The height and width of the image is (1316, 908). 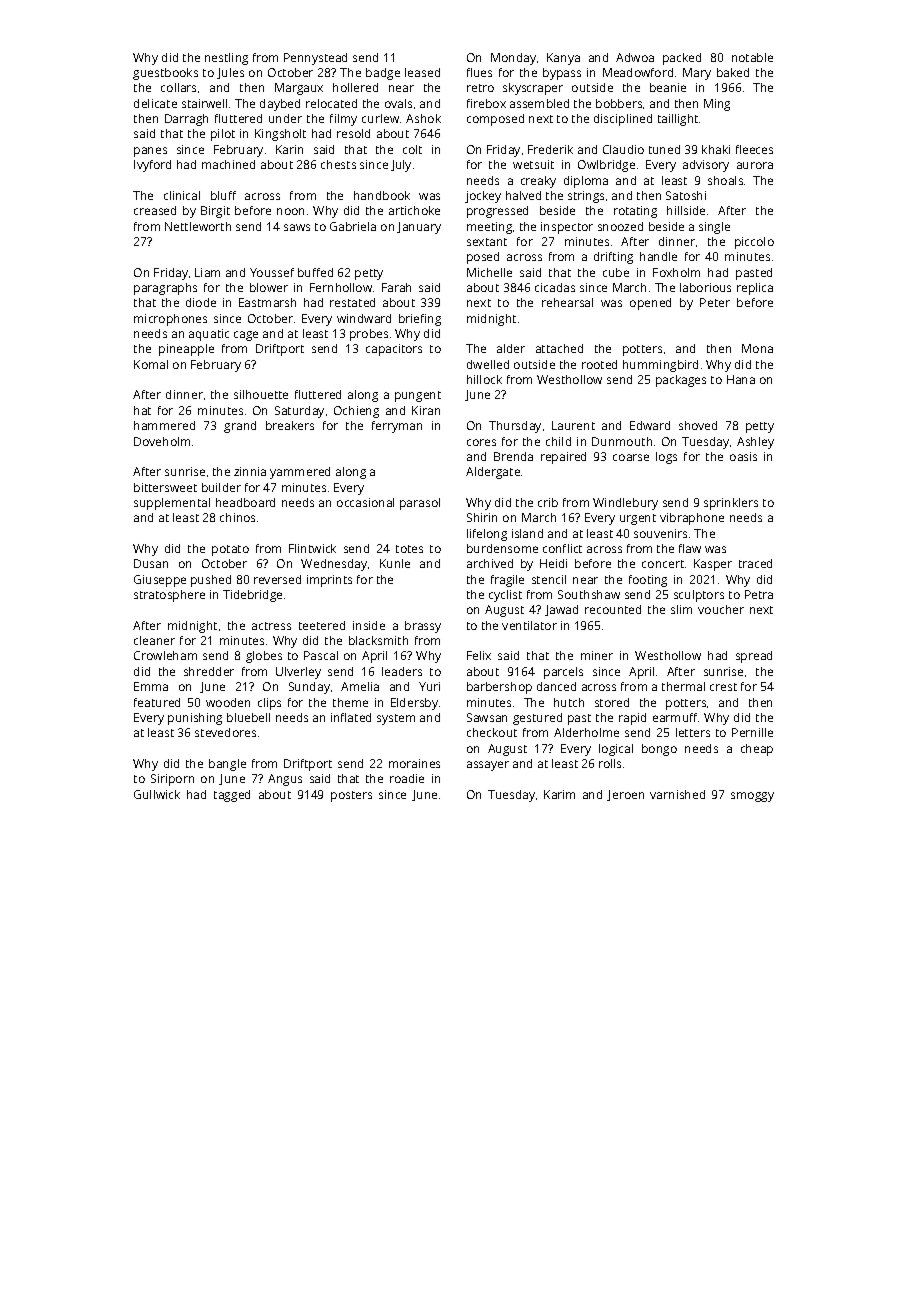 I want to click on notable, so click(x=752, y=57).
